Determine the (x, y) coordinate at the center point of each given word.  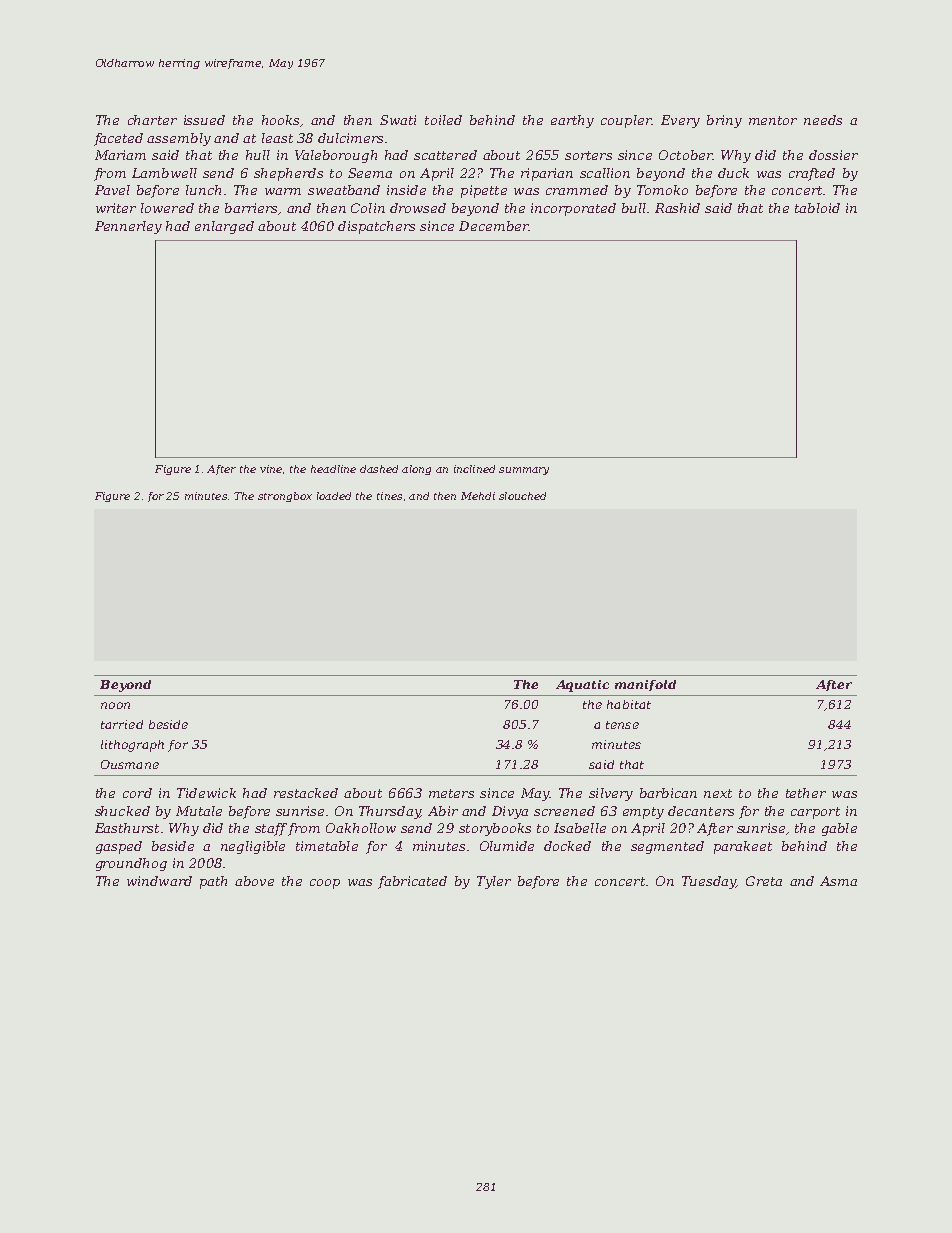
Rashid (677, 208)
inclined (474, 469)
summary (524, 471)
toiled (443, 120)
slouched (522, 496)
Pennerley (128, 227)
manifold (645, 685)
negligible (253, 847)
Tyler (494, 882)
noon (115, 705)
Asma (838, 881)
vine (271, 469)
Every (680, 121)
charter (152, 120)
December (493, 226)
